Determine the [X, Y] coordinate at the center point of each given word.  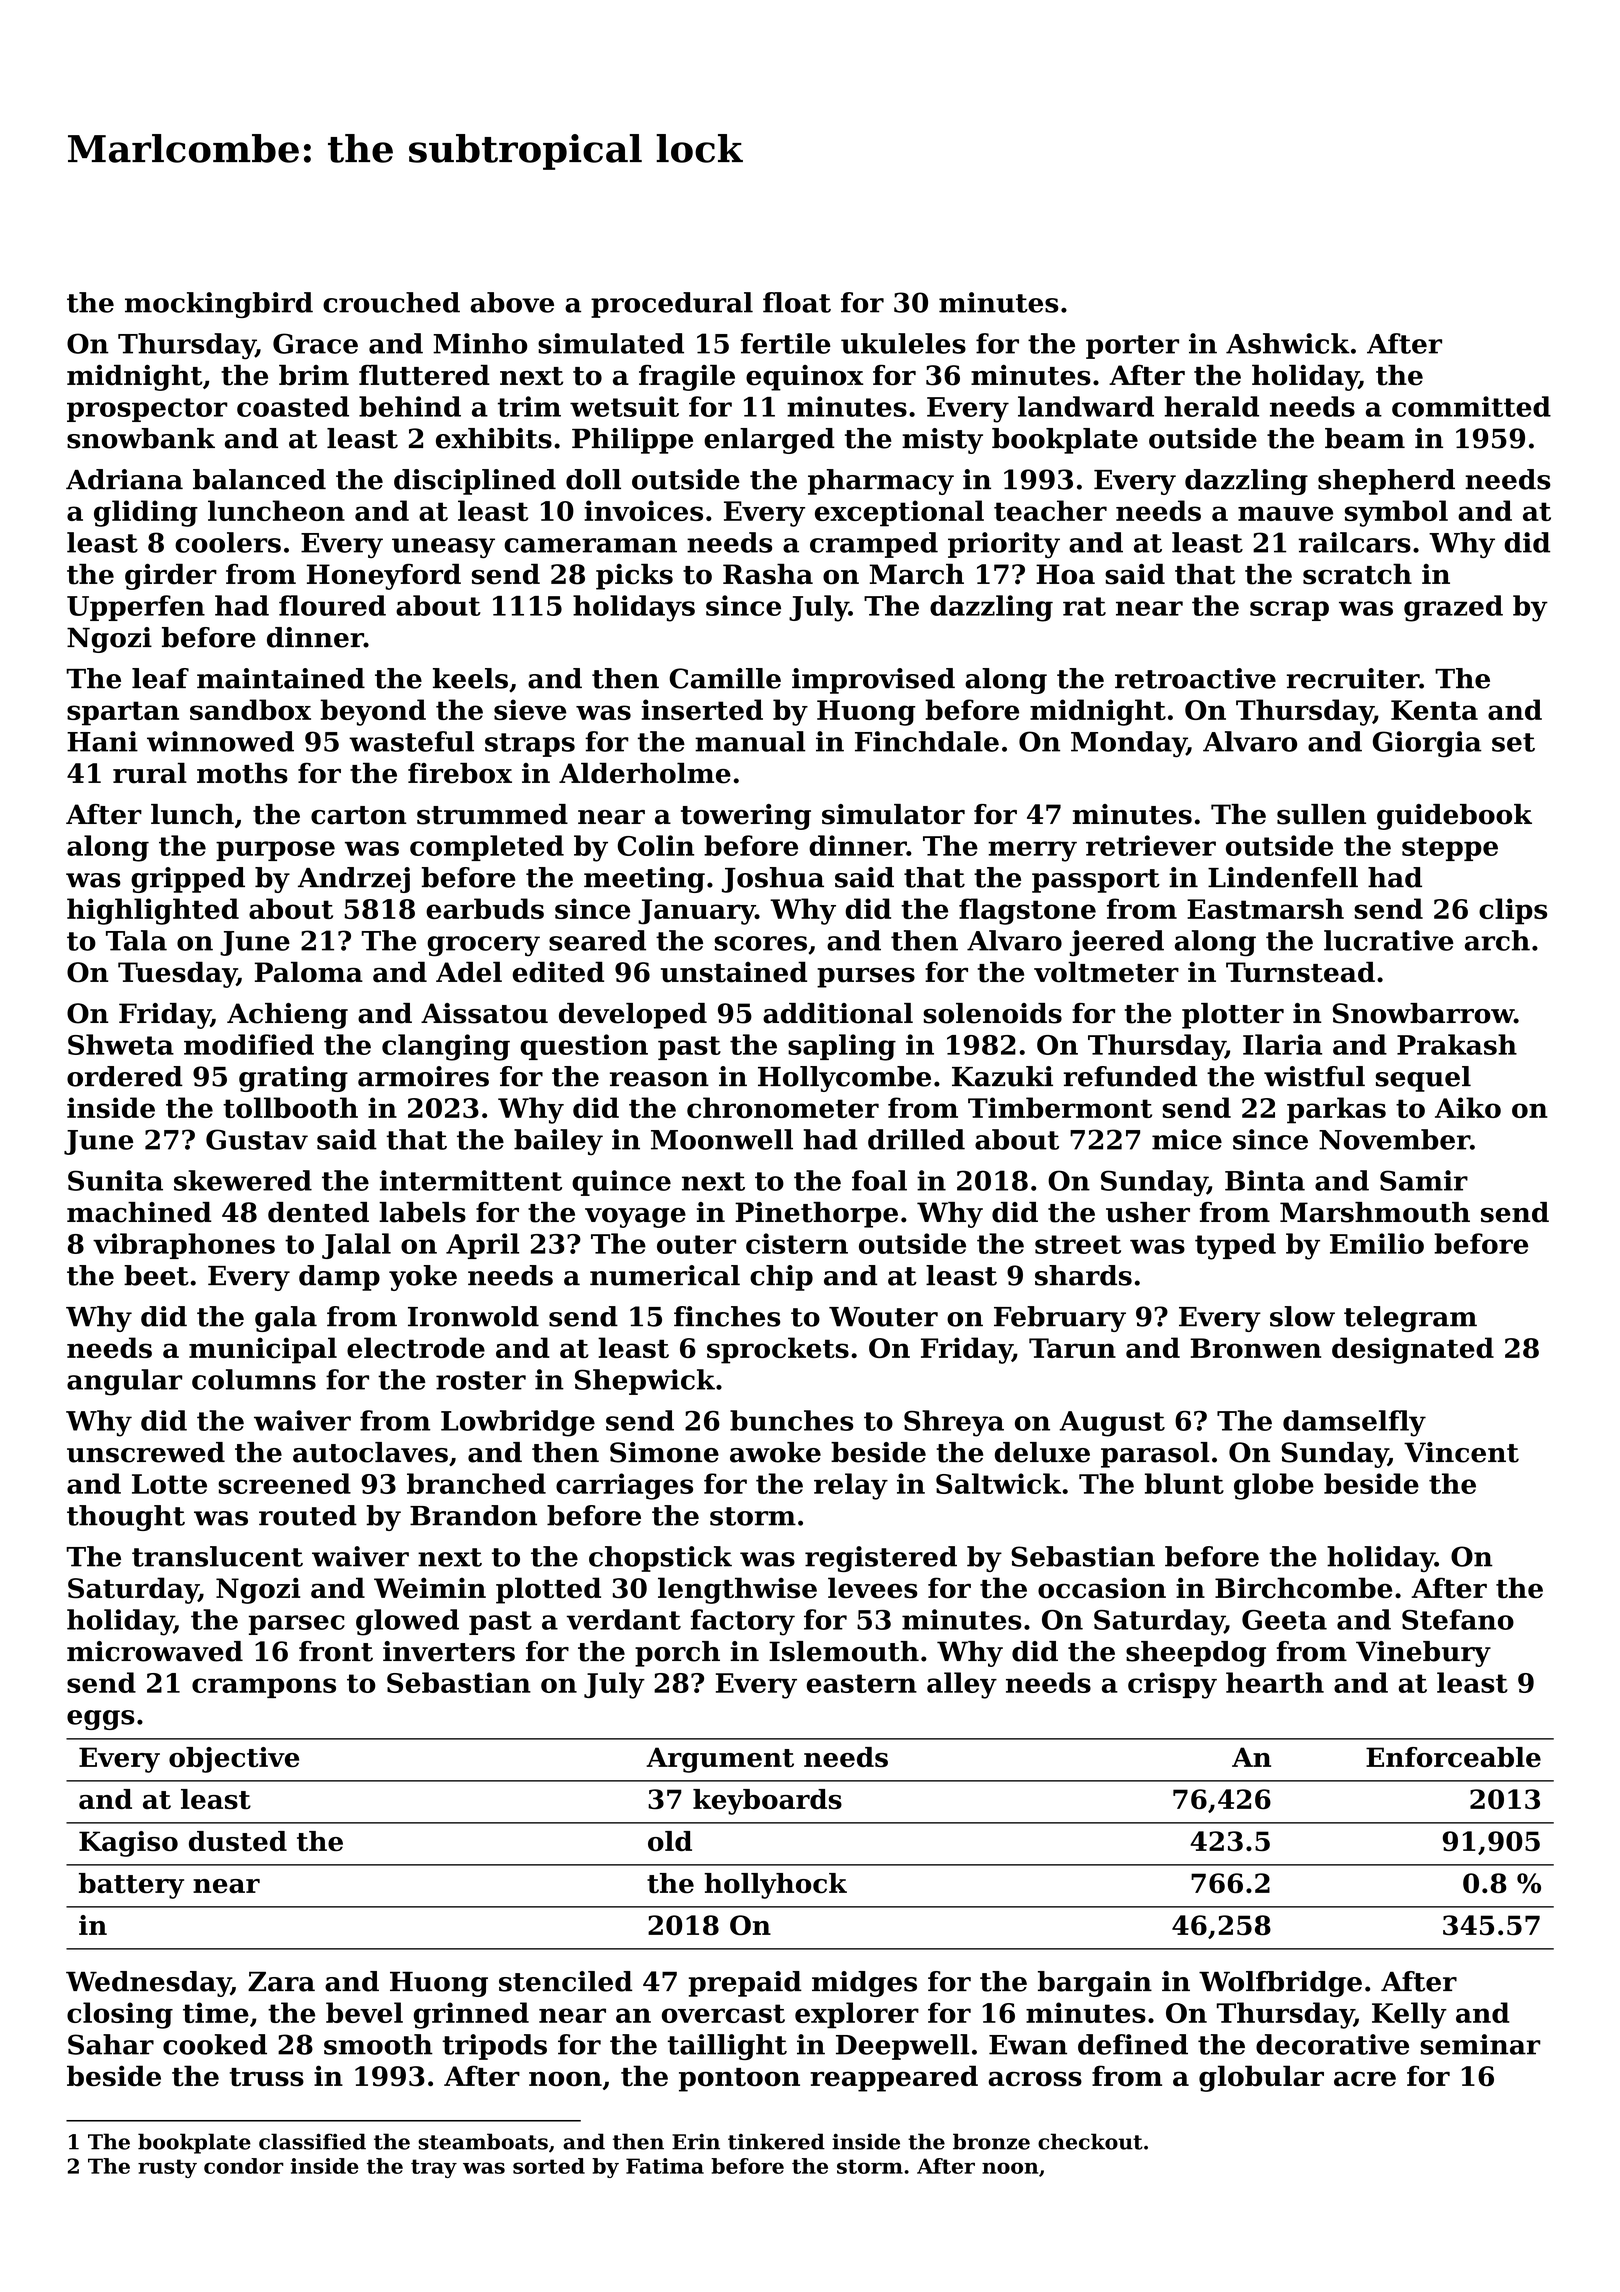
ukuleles [903, 343]
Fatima [665, 2166]
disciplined [475, 482]
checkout [1090, 2141]
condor [244, 2166]
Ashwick [1288, 343]
